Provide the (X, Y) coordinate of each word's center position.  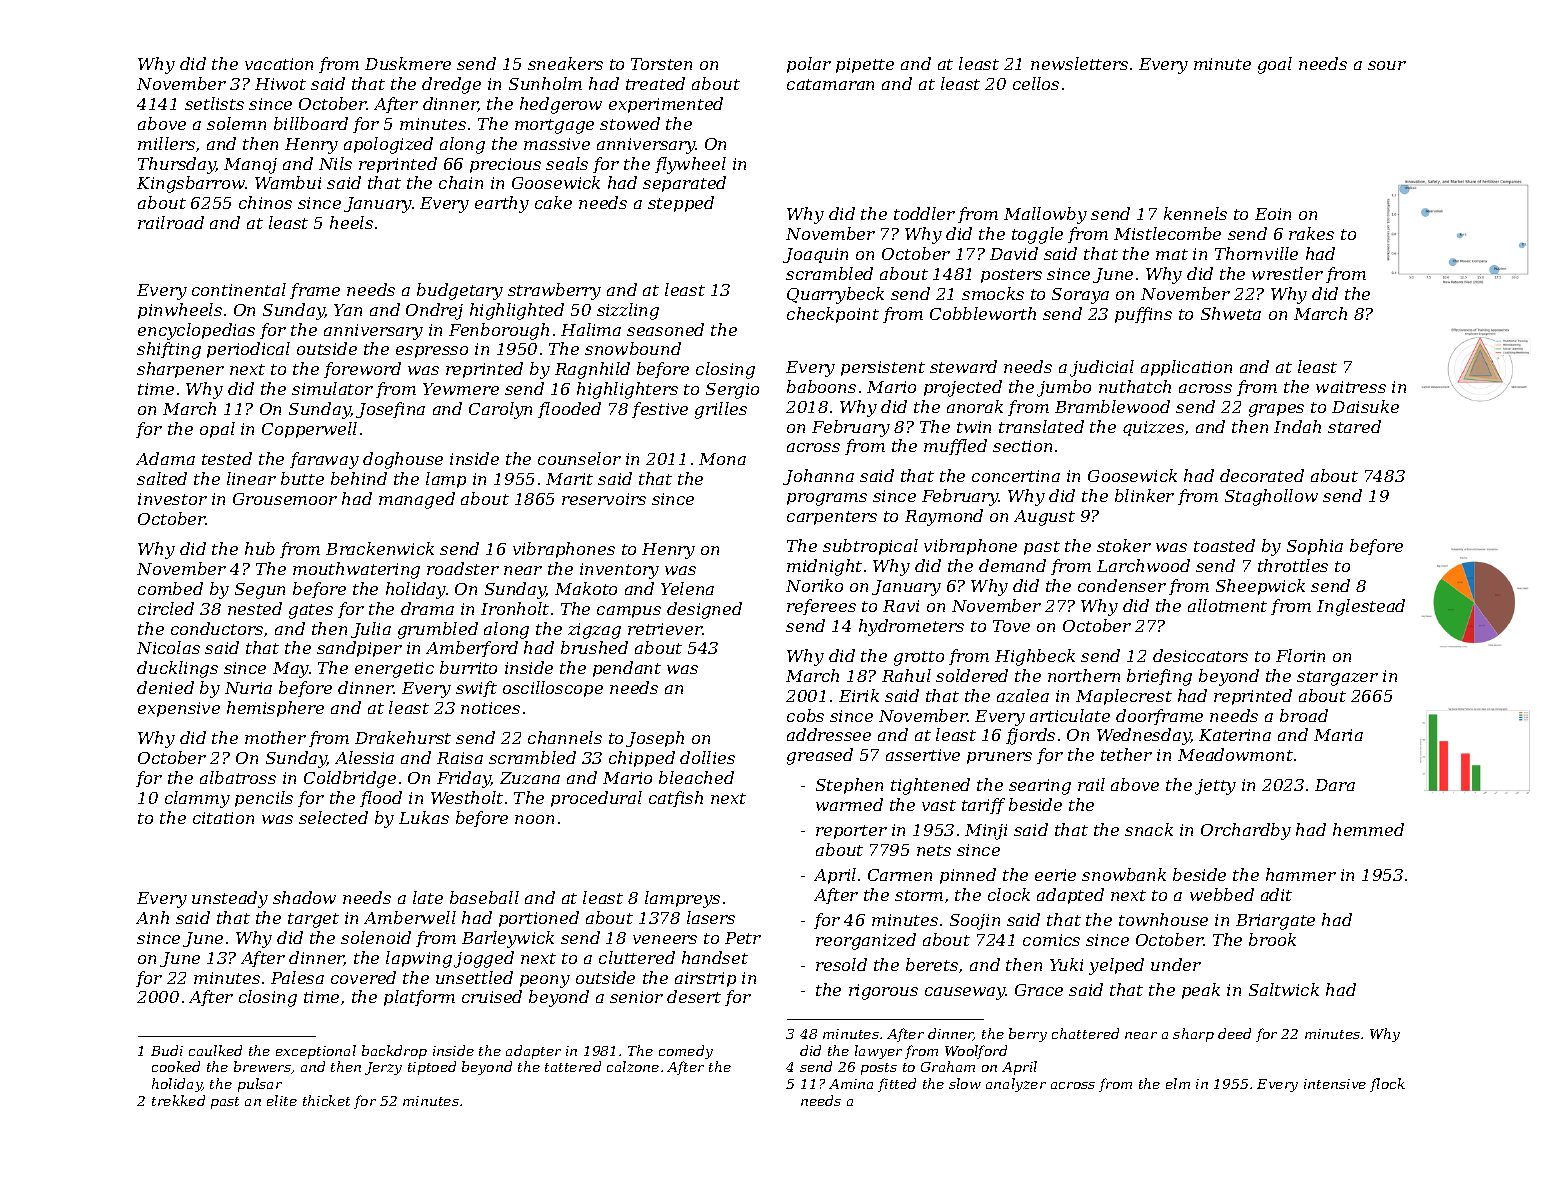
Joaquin (815, 255)
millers (166, 143)
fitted (897, 1085)
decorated (1262, 475)
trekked (178, 1100)
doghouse (403, 460)
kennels (1195, 213)
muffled (955, 447)
